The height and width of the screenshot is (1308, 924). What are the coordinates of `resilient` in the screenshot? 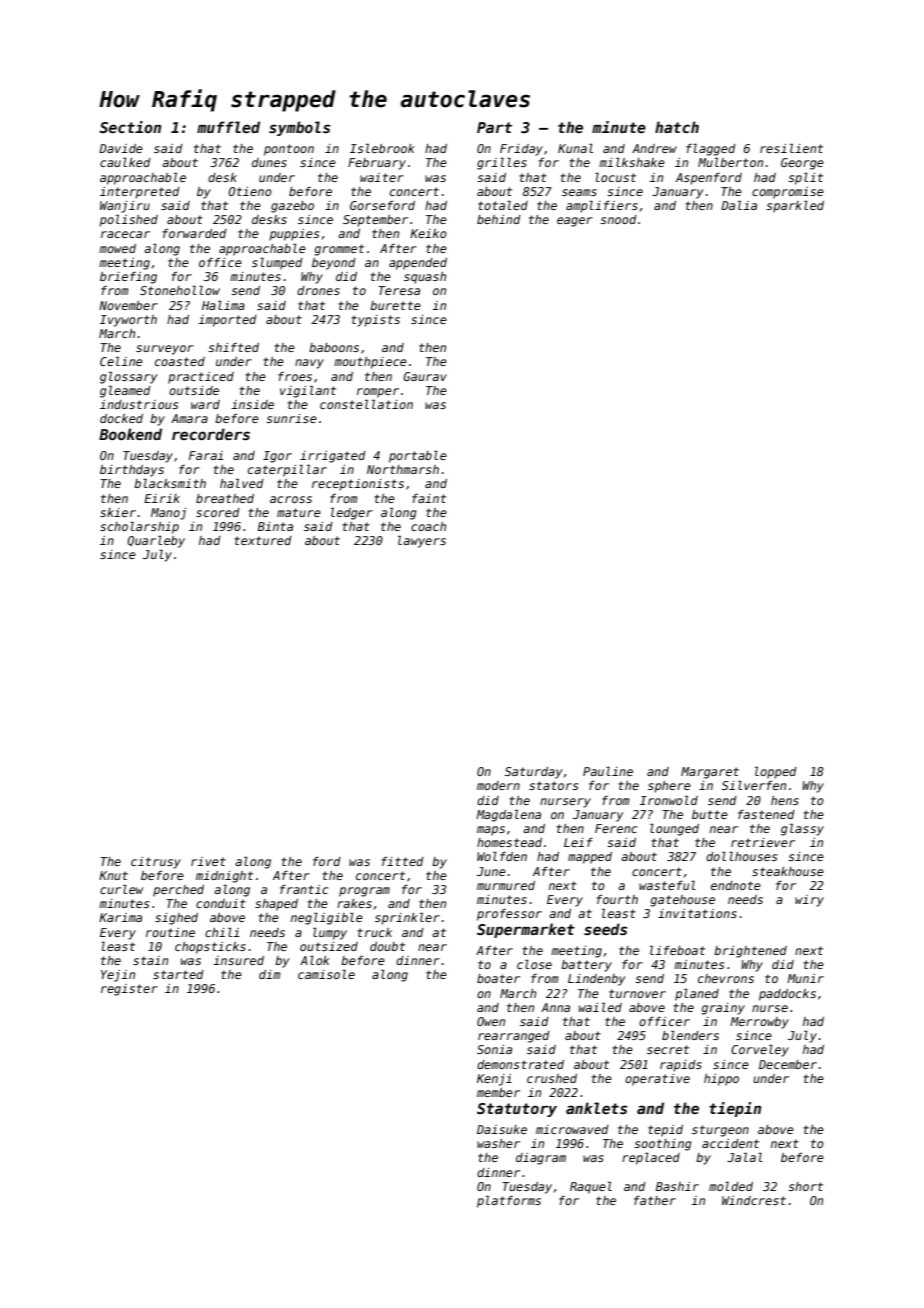 It's located at (791, 148).
